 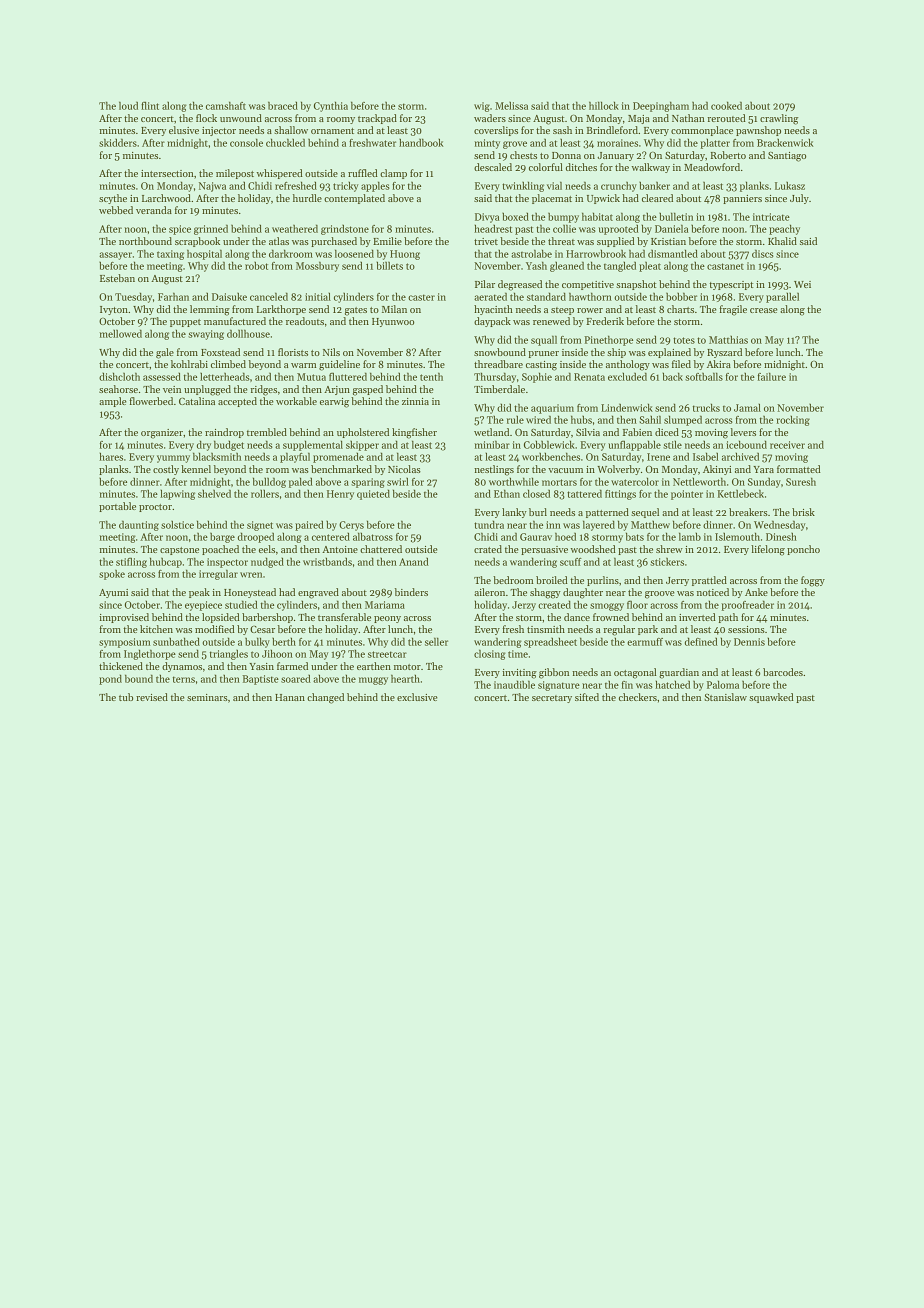 I want to click on playful, so click(x=295, y=457).
